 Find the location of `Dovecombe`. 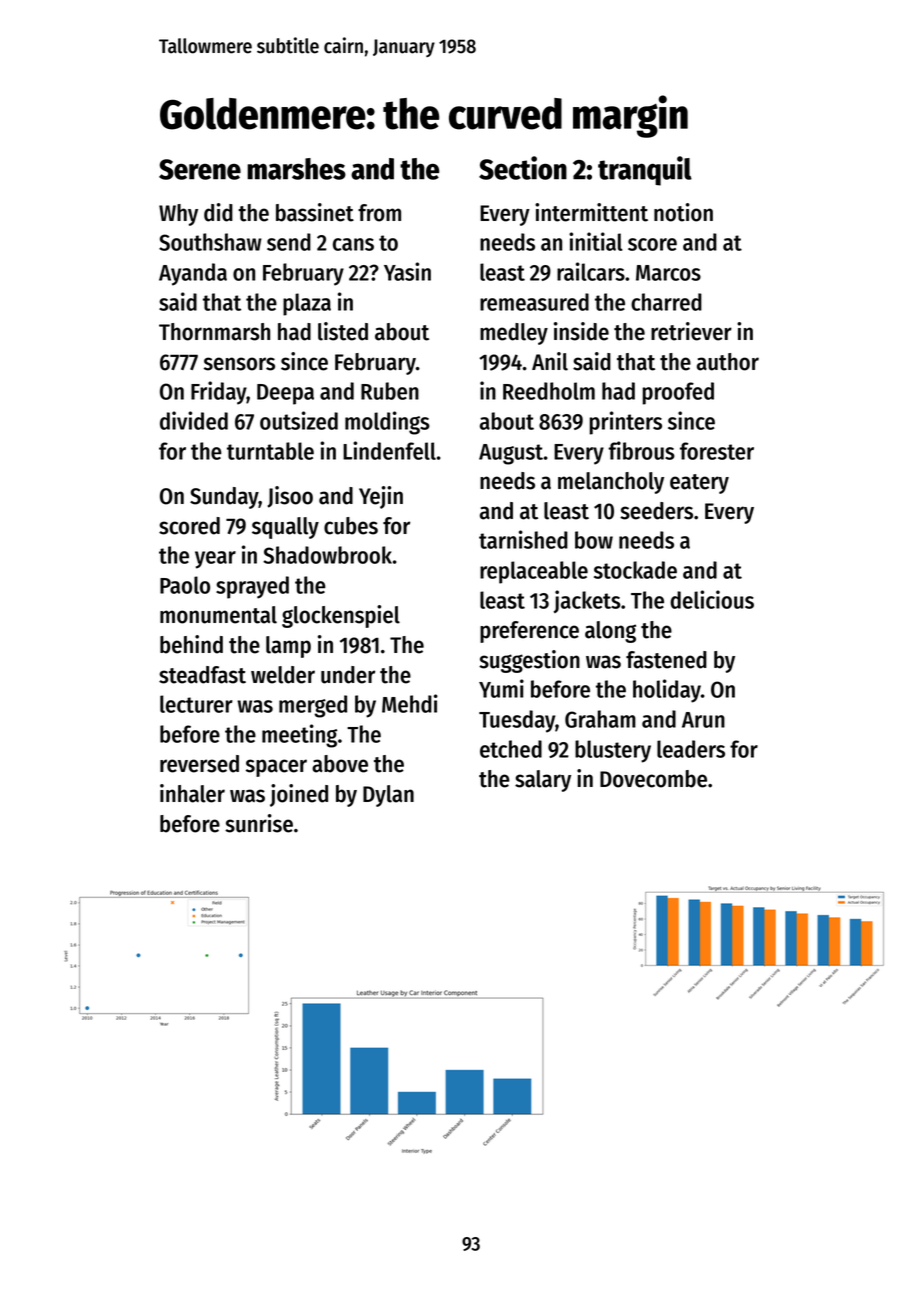

Dovecombe is located at coordinates (653, 779).
